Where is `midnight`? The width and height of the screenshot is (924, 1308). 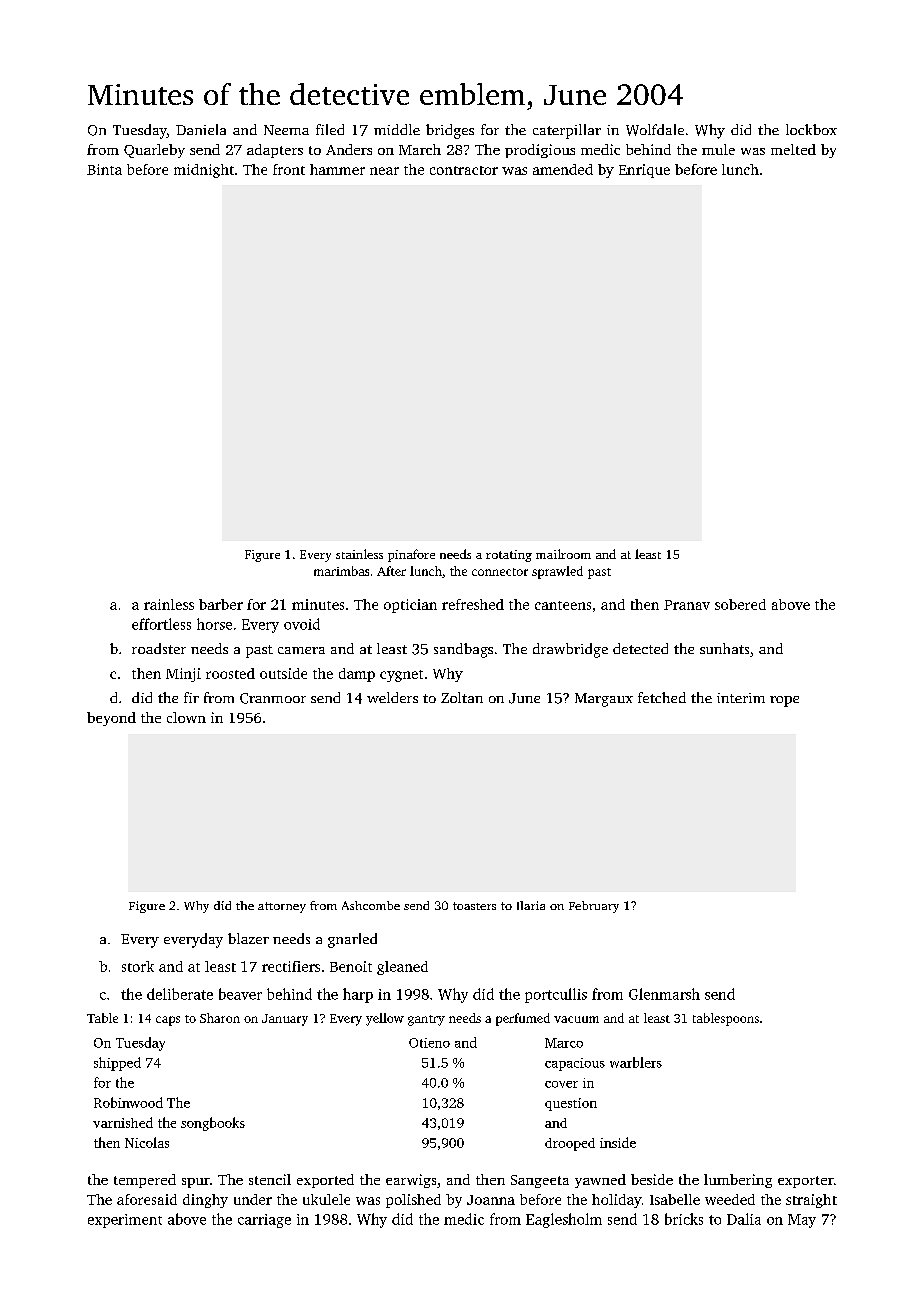
midnight is located at coordinates (204, 171).
